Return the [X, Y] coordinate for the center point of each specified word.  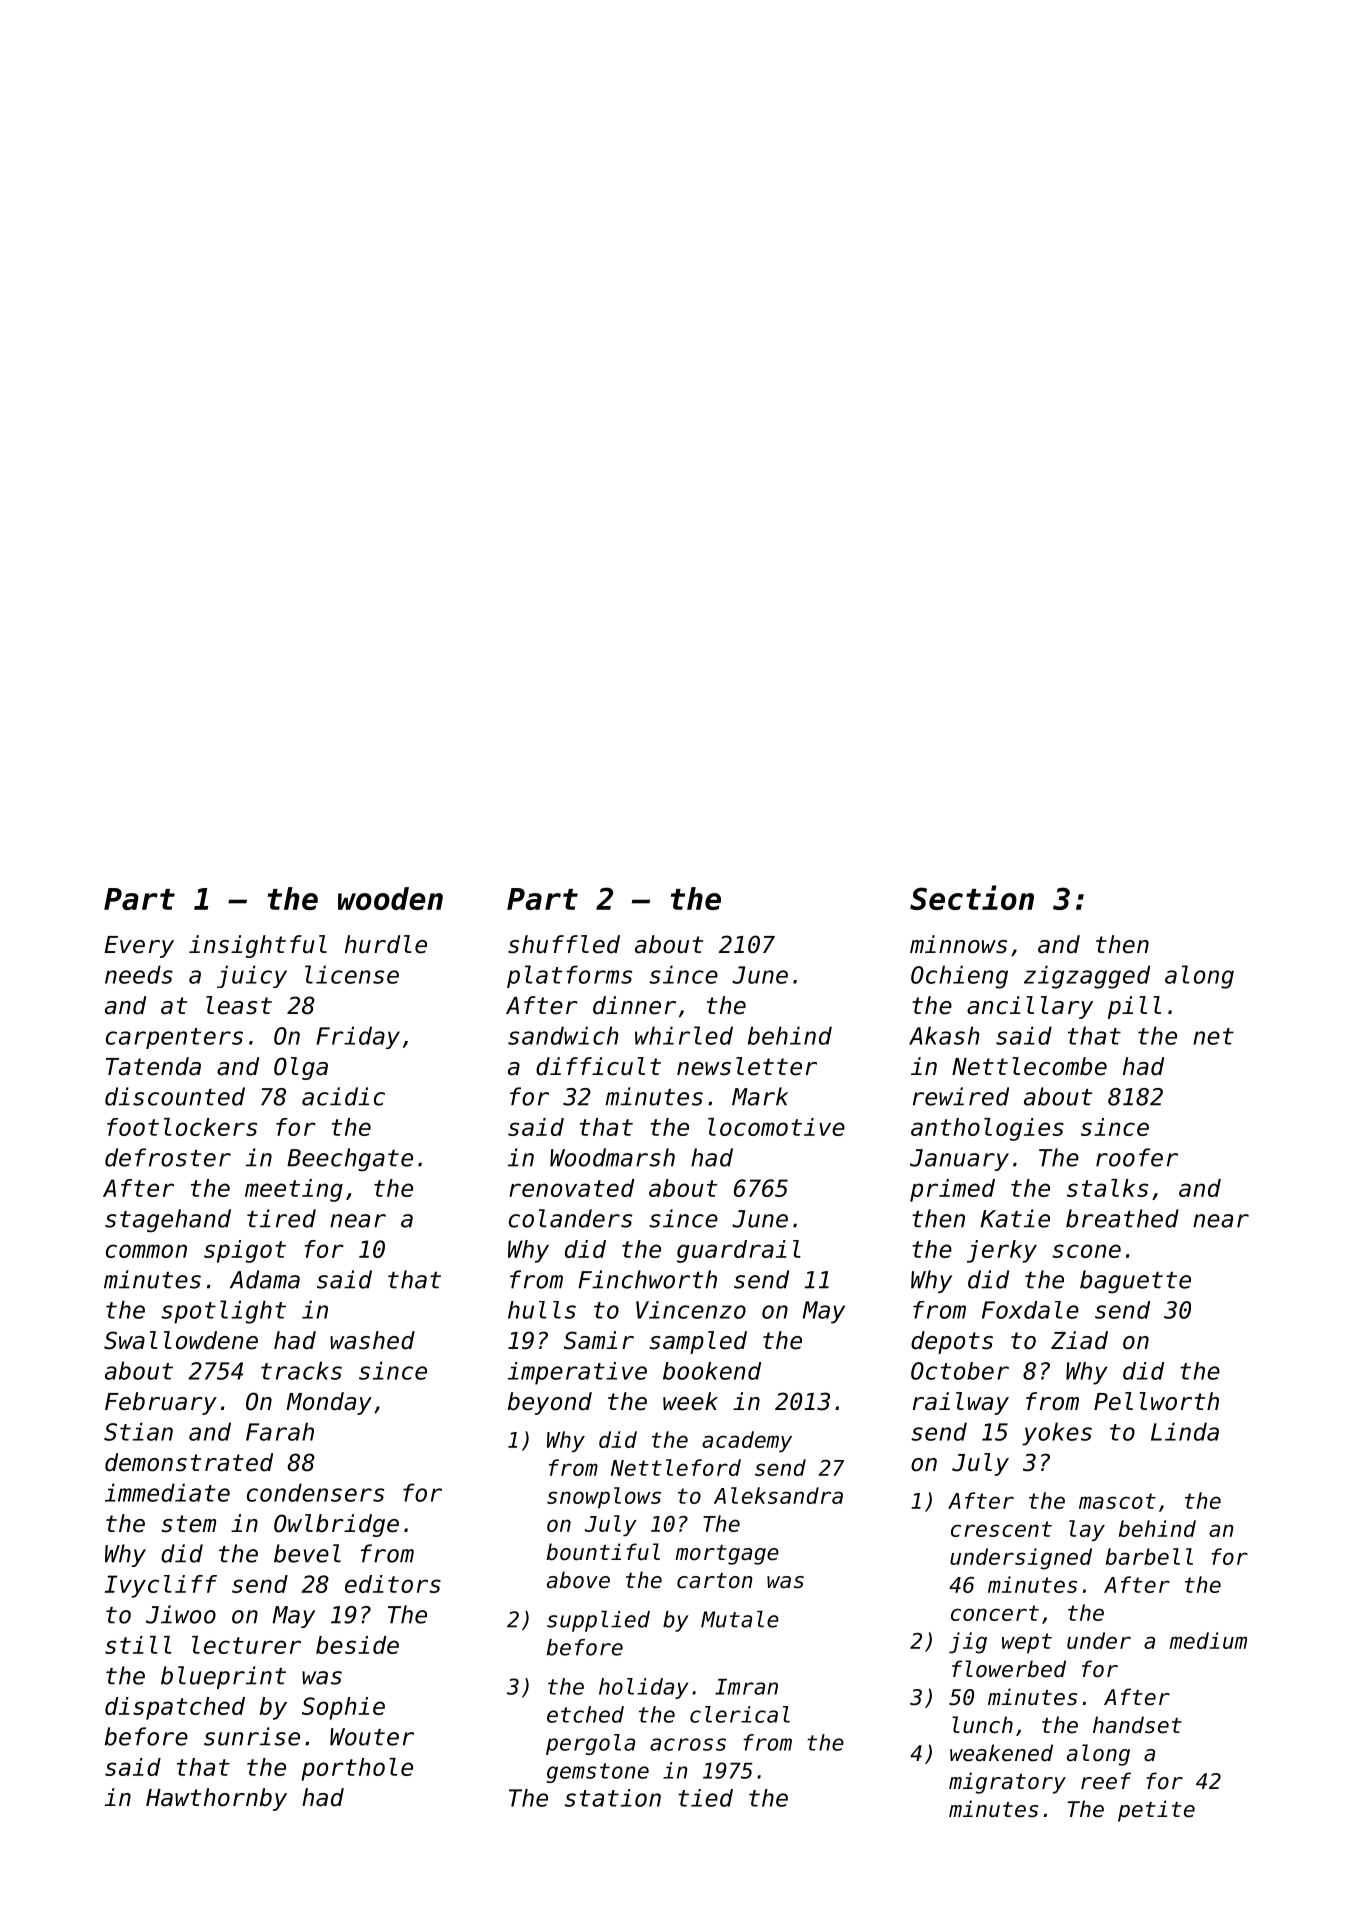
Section [972, 897]
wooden [390, 898]
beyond [550, 1403]
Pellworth [1156, 1401]
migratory [1007, 1783]
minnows [958, 944]
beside [357, 1645]
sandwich [563, 1035]
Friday [358, 1037]
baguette [1135, 1282]
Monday [329, 1403]
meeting [294, 1190]
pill [1134, 1007]
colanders [570, 1218]
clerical [740, 1714]
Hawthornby [216, 1799]
